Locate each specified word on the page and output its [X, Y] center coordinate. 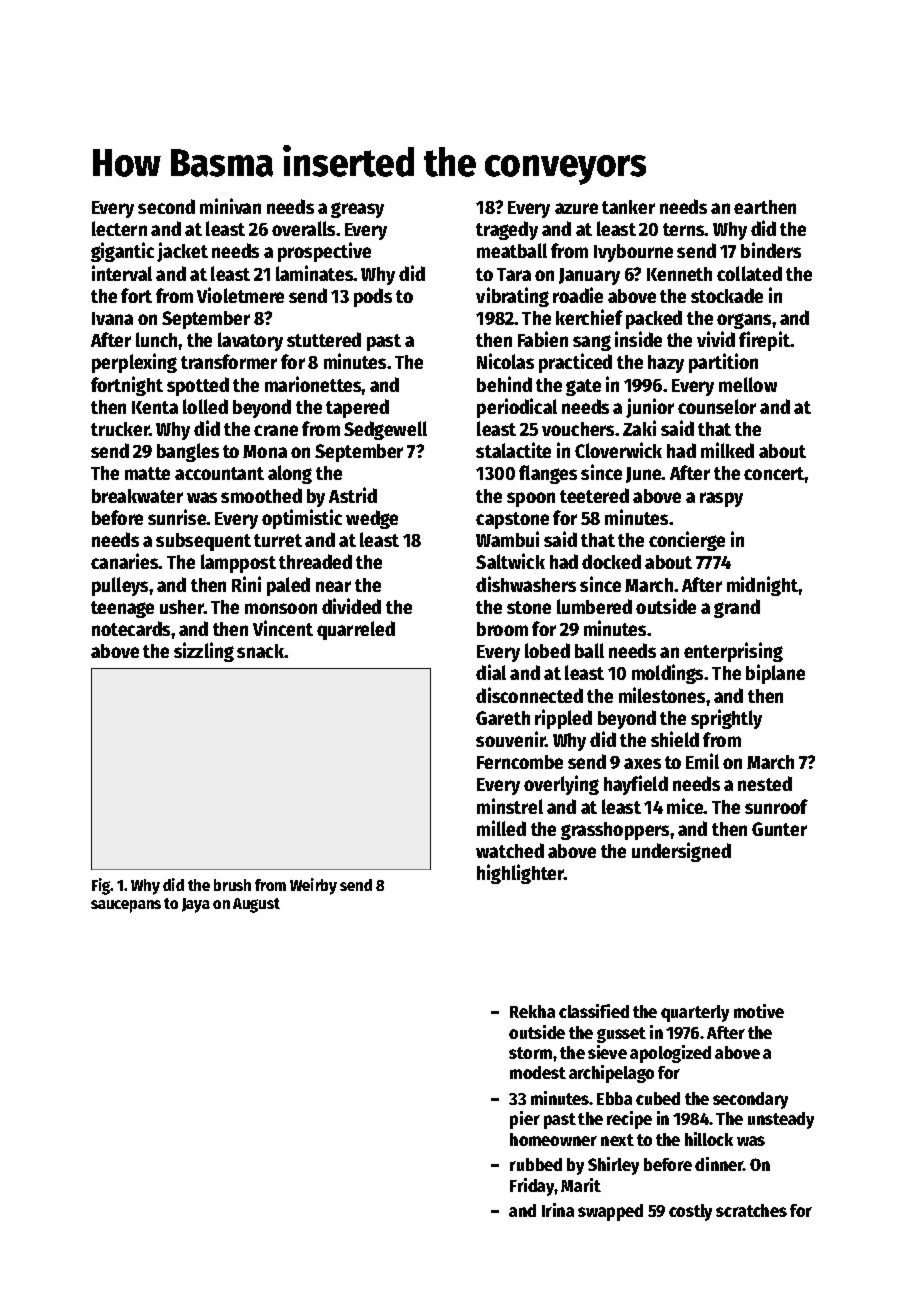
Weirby [313, 886]
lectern [119, 228]
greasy [357, 210]
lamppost [238, 563]
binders [771, 250]
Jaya [196, 905]
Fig [101, 886]
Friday [532, 1187]
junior [650, 408]
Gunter [779, 829]
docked [611, 561]
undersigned [681, 852]
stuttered [324, 339]
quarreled [356, 630]
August [256, 905]
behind [504, 384]
